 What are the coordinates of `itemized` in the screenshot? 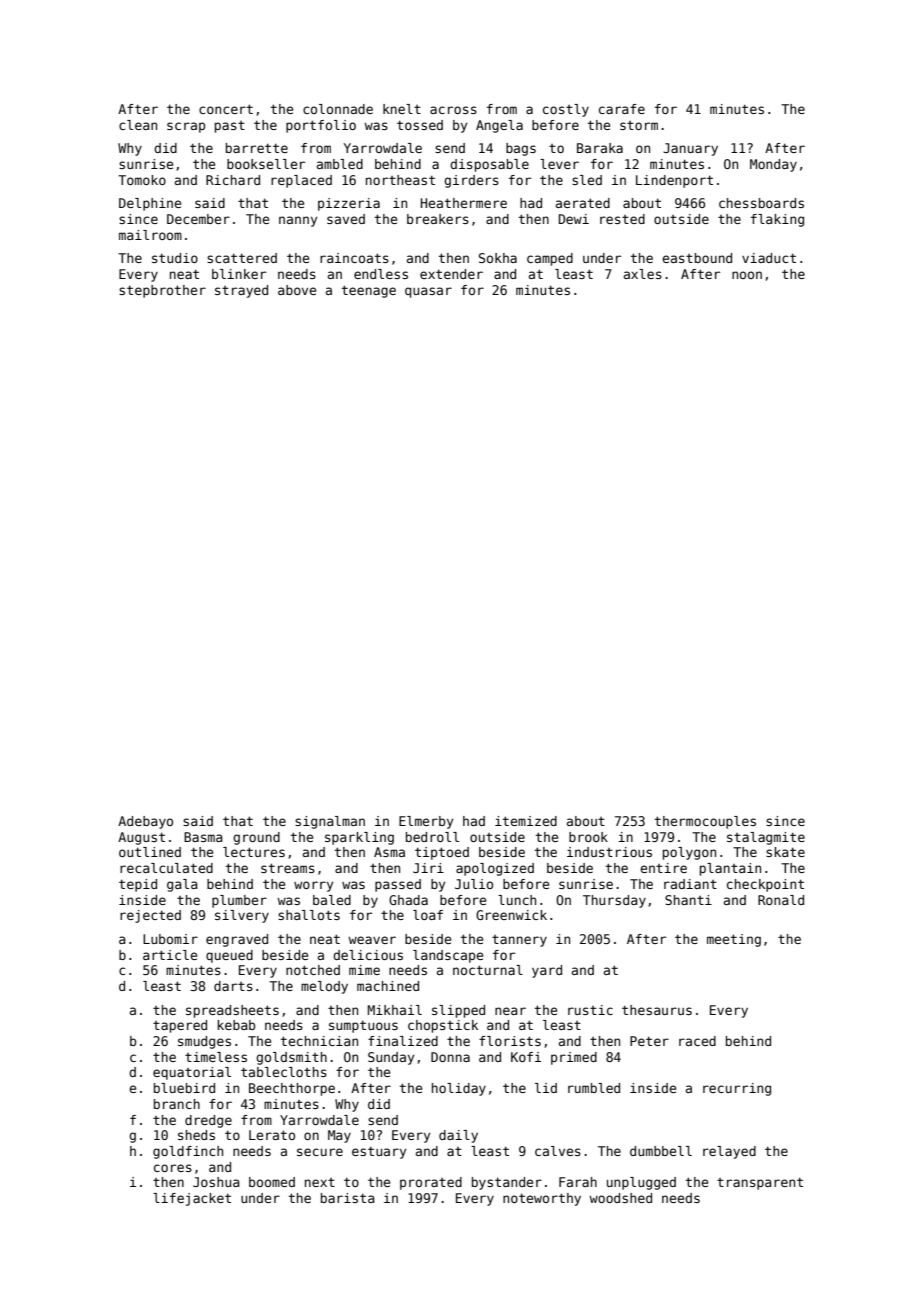 It's located at (526, 821).
